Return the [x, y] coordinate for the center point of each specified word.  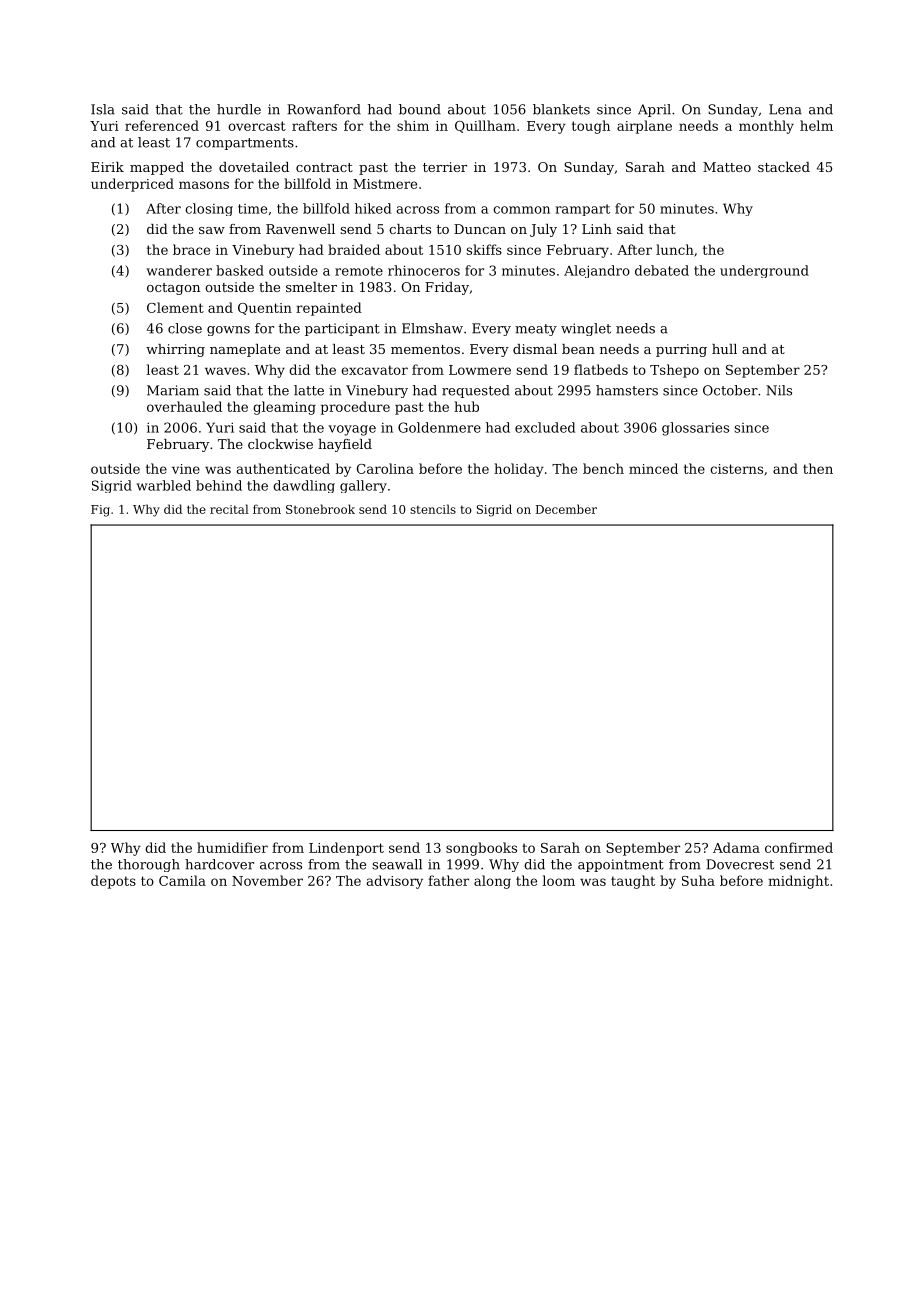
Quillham [485, 126]
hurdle [239, 109]
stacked [784, 167]
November [267, 880]
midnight [798, 882]
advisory [394, 882]
